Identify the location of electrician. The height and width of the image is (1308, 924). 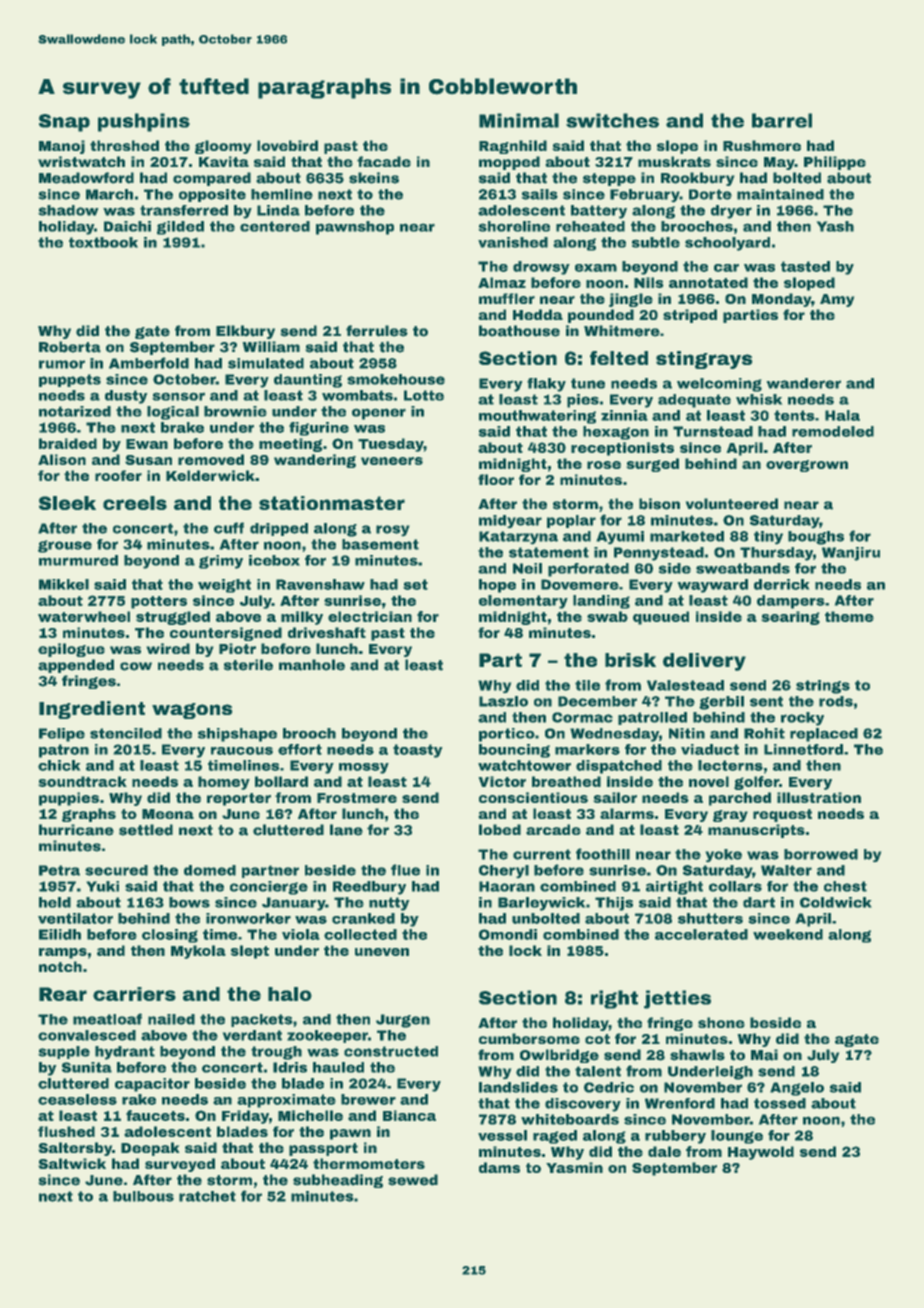
(370, 616).
